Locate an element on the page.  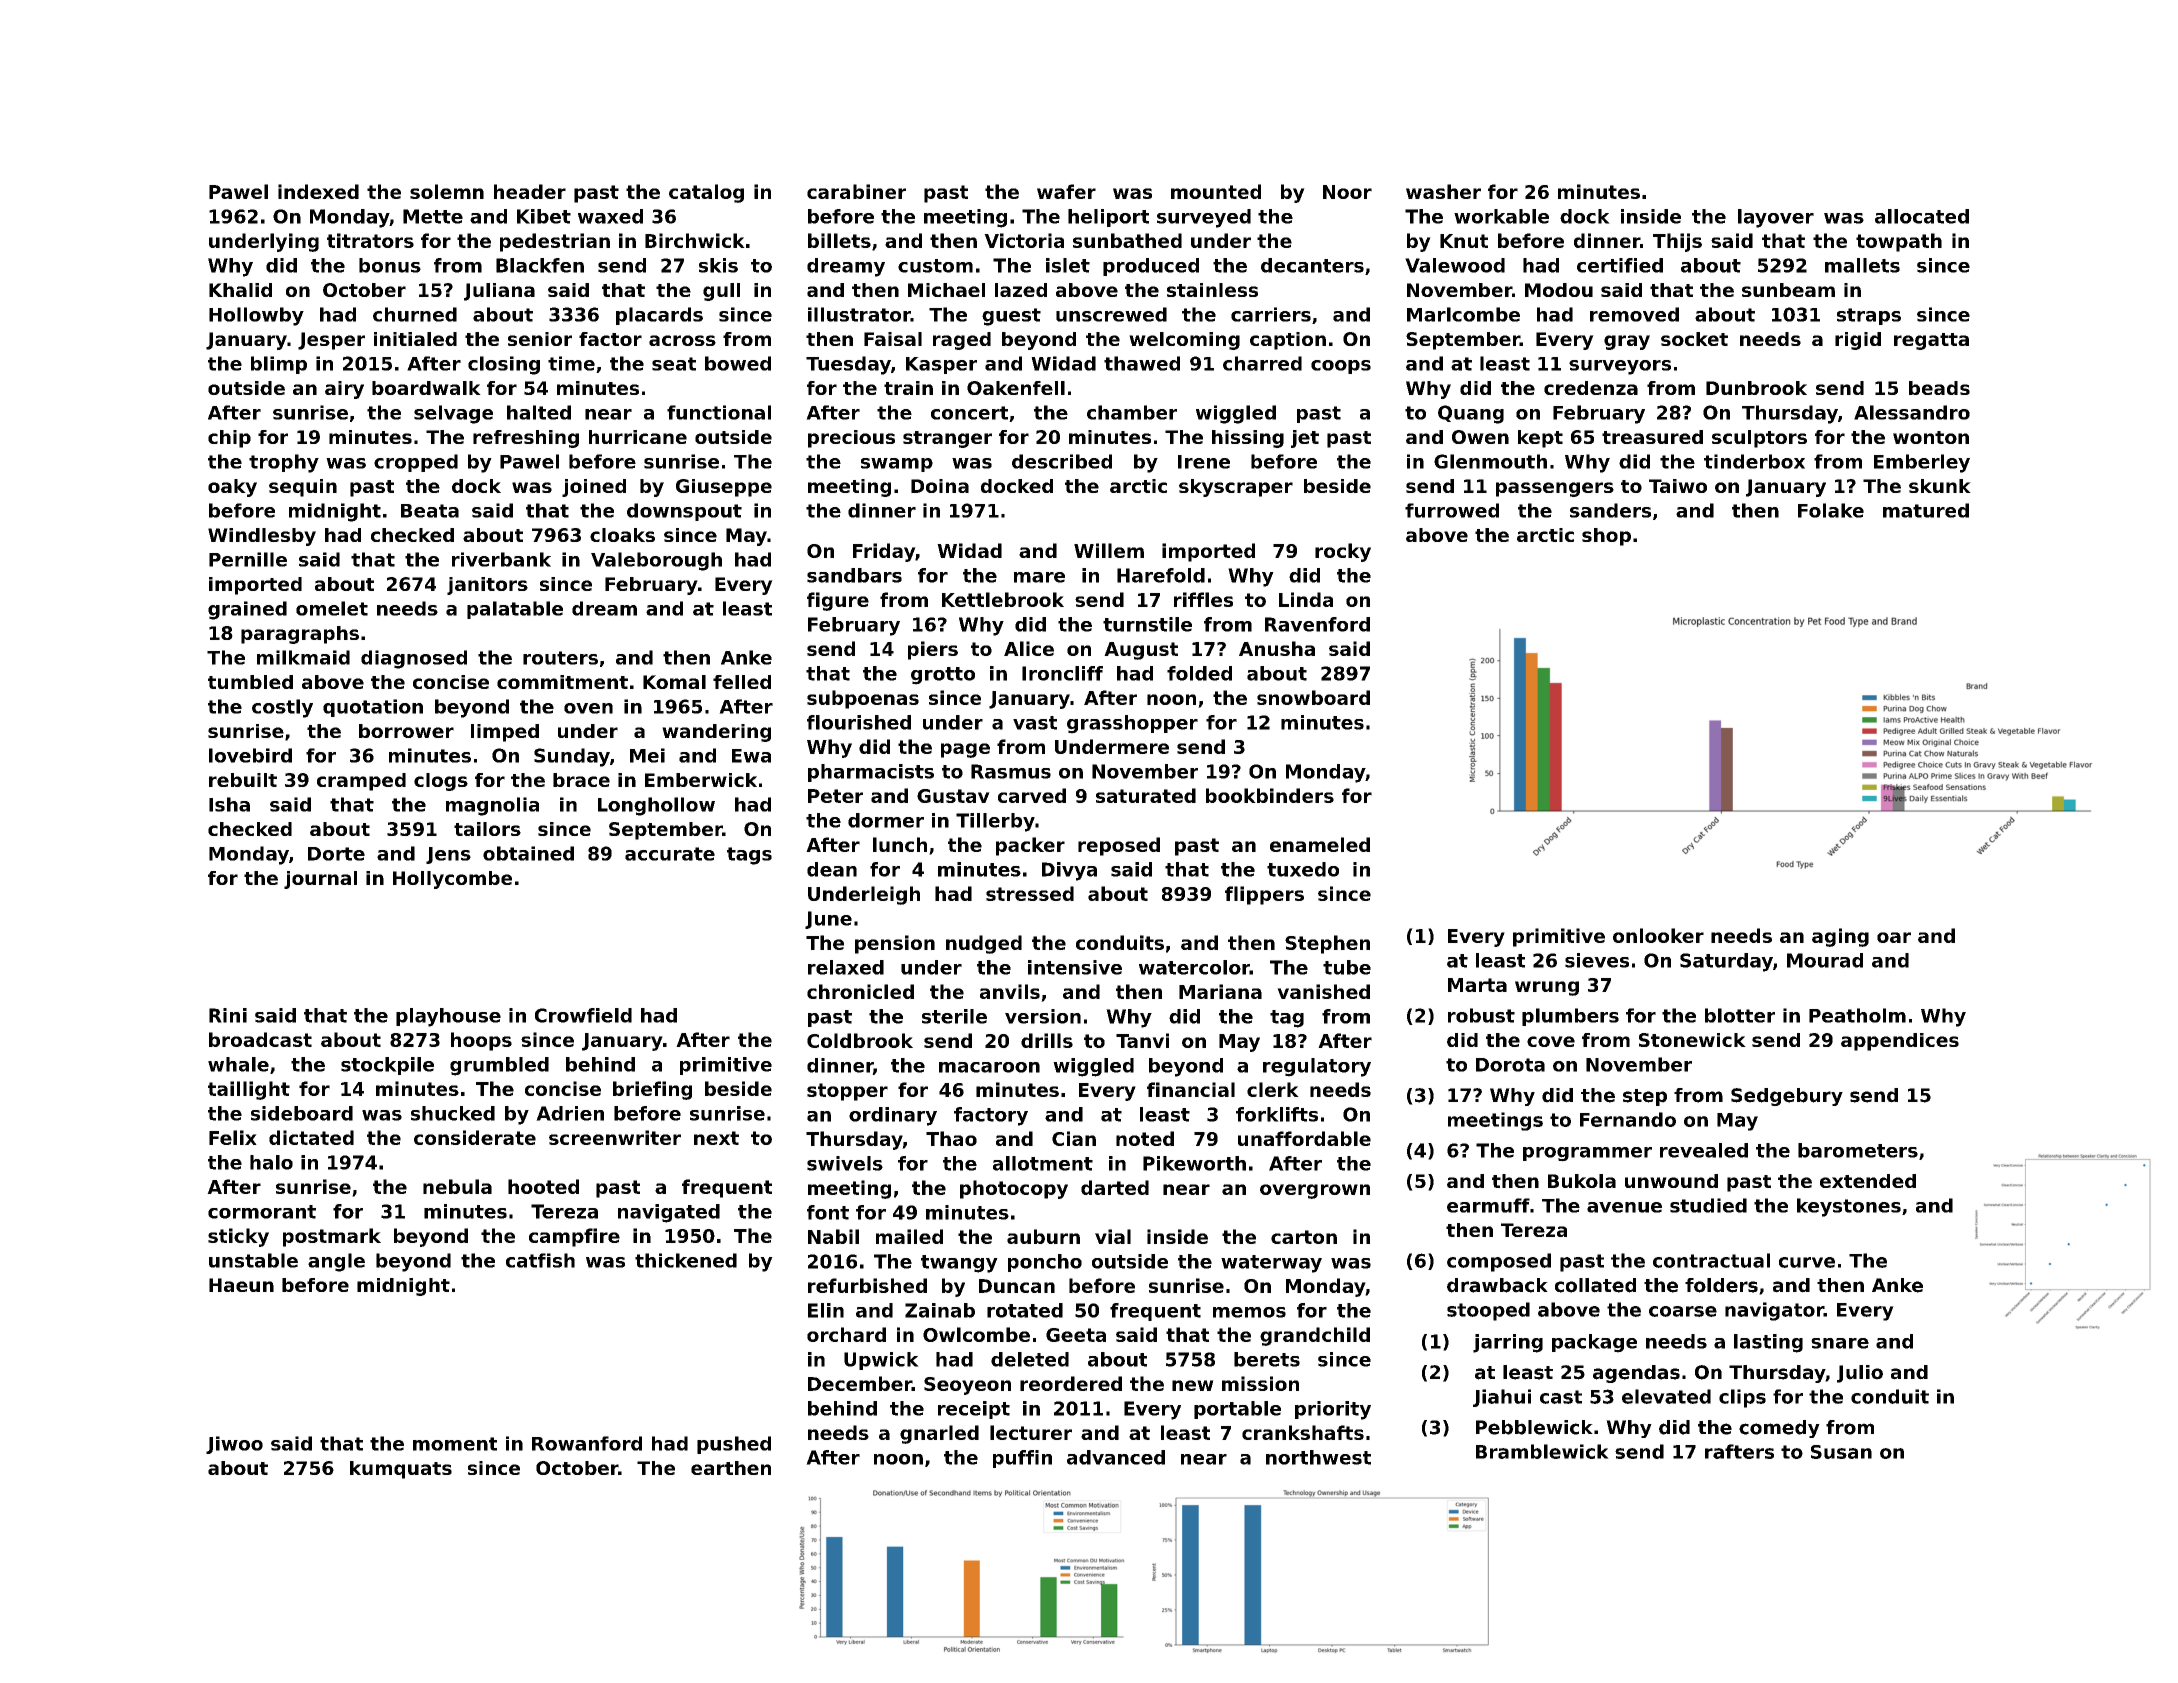
blotter is located at coordinates (1740, 1015).
